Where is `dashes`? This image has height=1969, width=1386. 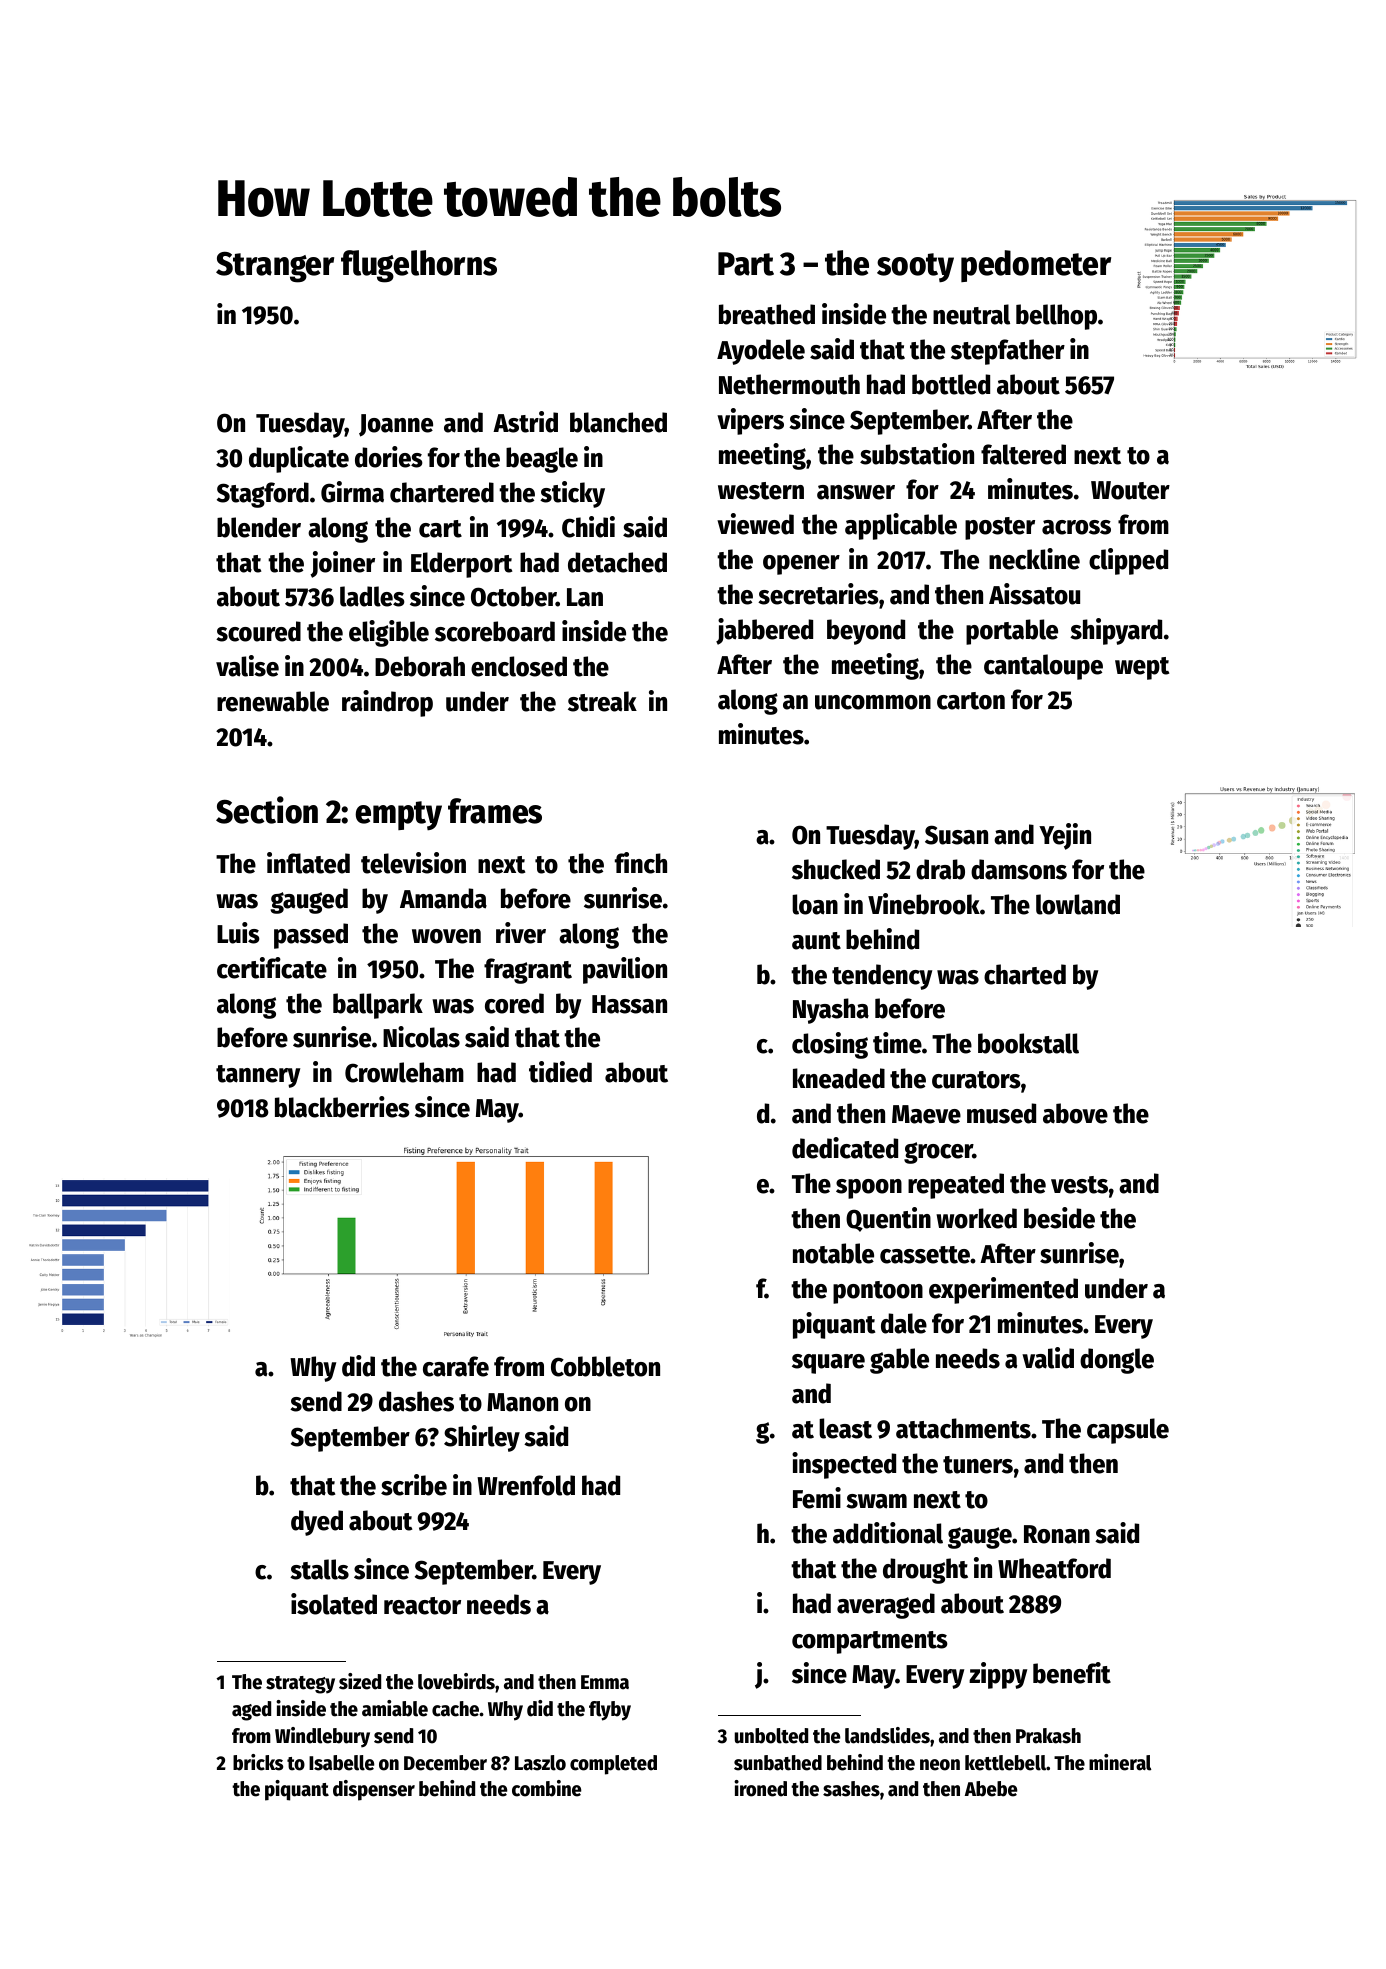
dashes is located at coordinates (416, 1401).
